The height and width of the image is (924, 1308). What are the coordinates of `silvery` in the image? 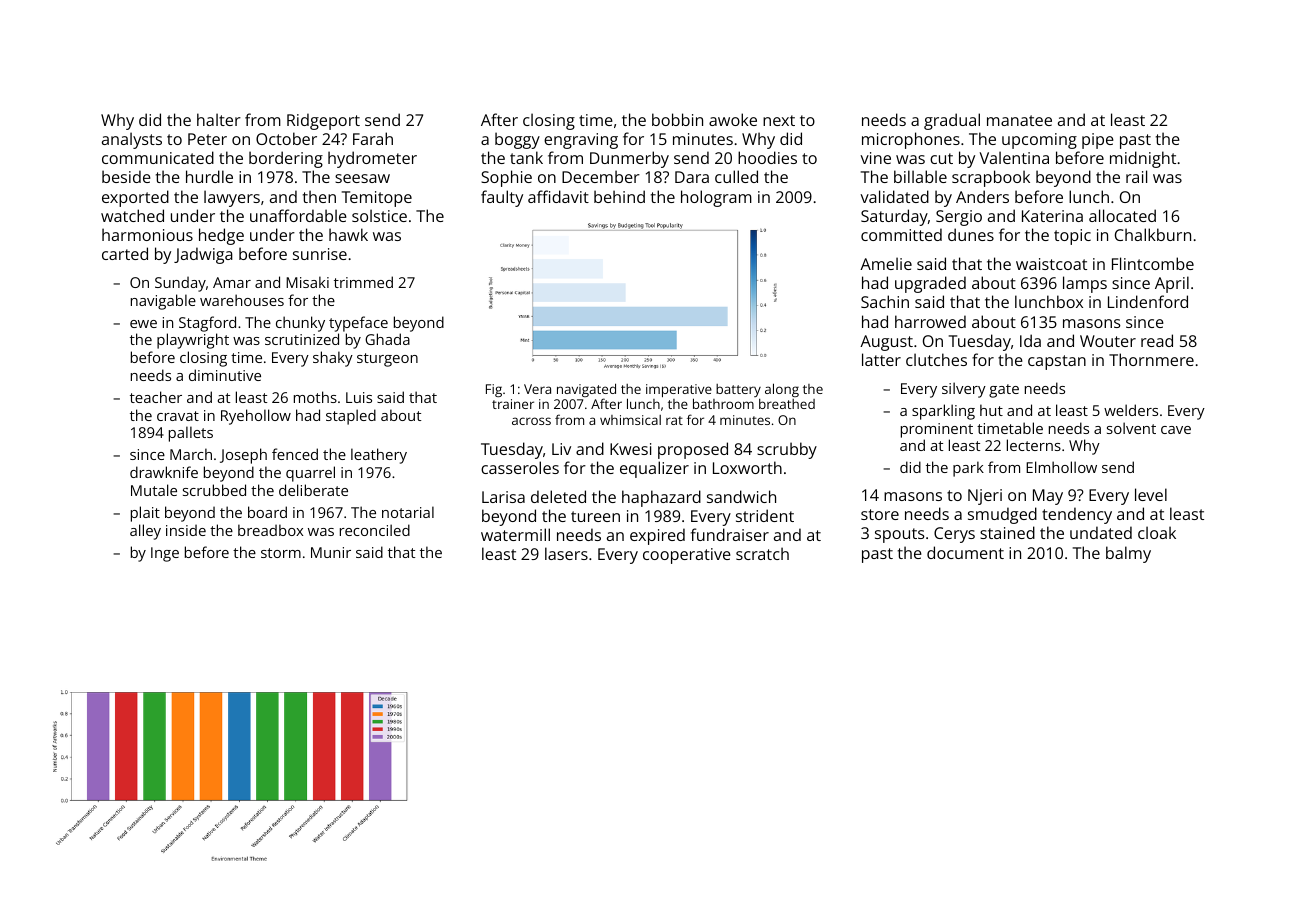 It's located at (964, 390).
